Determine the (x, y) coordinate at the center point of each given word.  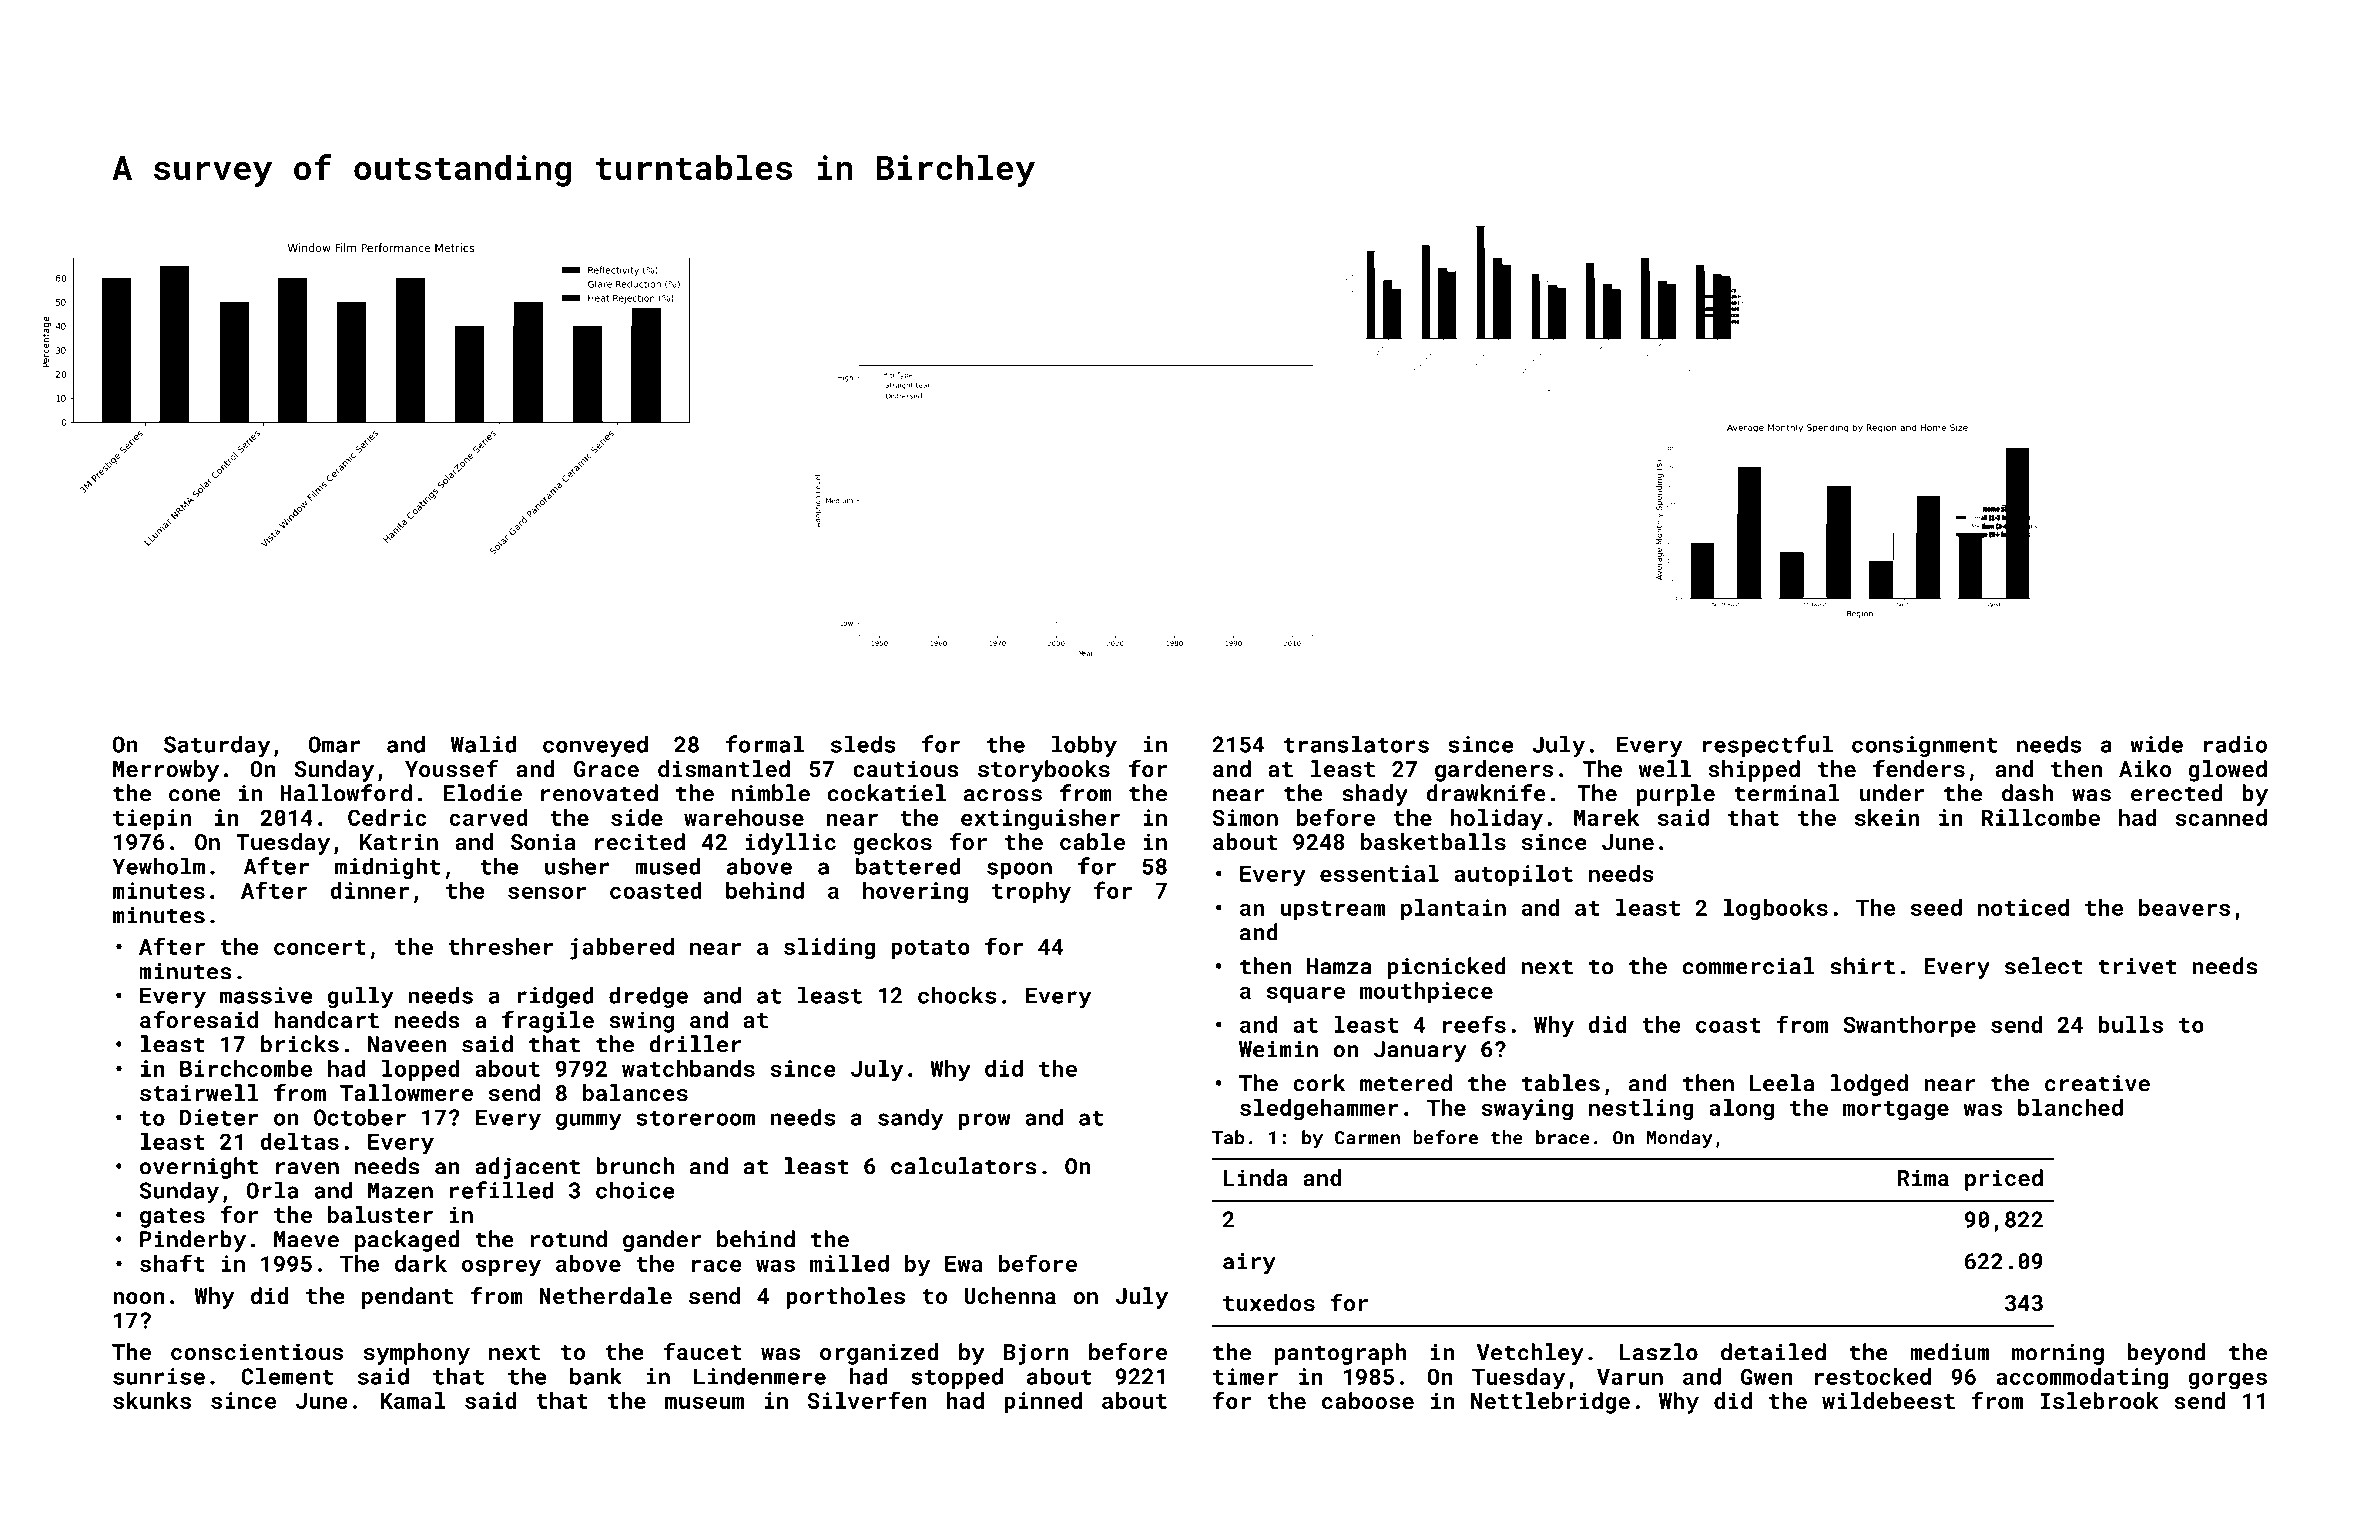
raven (307, 1168)
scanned (2221, 817)
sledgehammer (1319, 1110)
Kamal (412, 1400)
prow (985, 1121)
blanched (2070, 1107)
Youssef (451, 768)
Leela (1782, 1083)
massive (266, 995)
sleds (863, 744)
